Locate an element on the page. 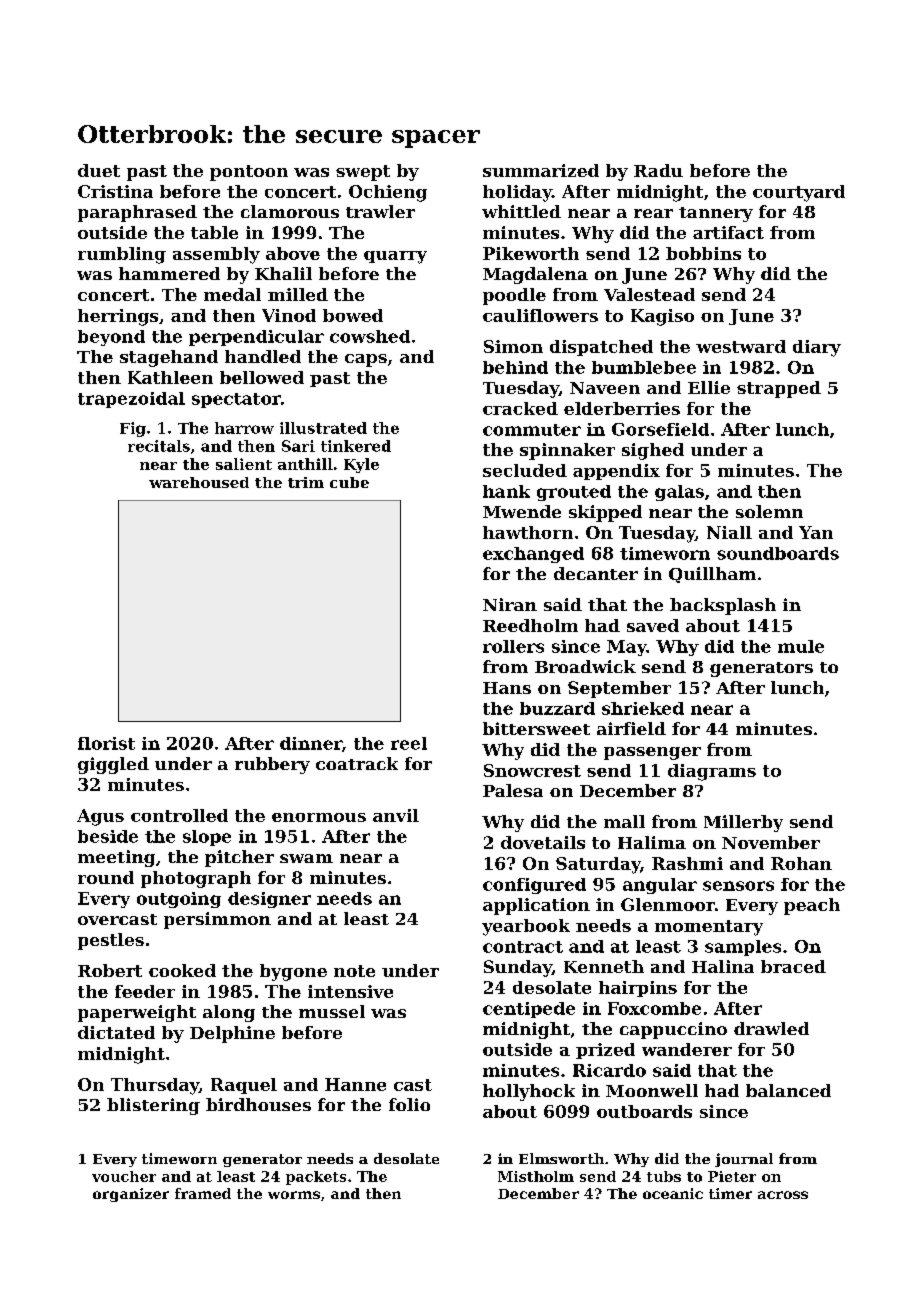 The width and height of the document is (924, 1308). bittersweet is located at coordinates (536, 728).
